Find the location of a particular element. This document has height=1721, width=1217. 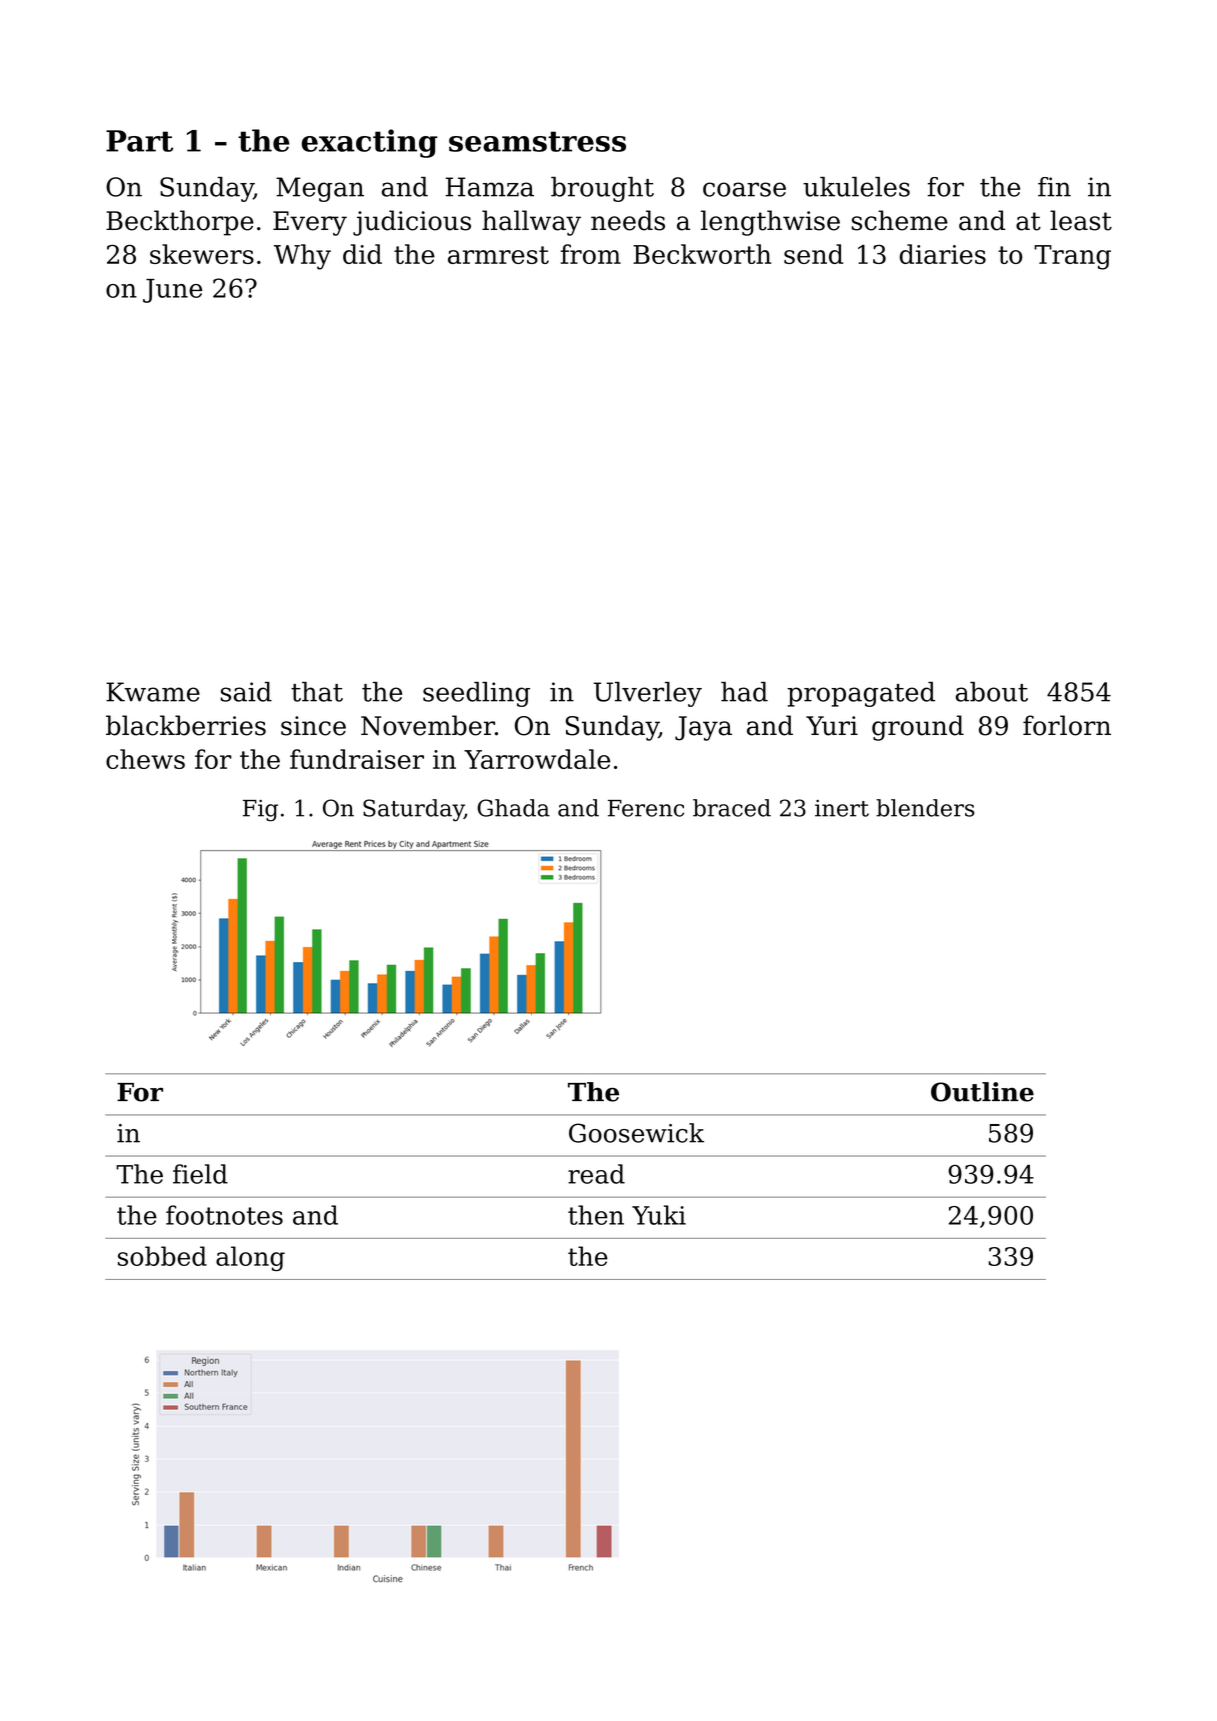

fundraiser is located at coordinates (357, 759).
